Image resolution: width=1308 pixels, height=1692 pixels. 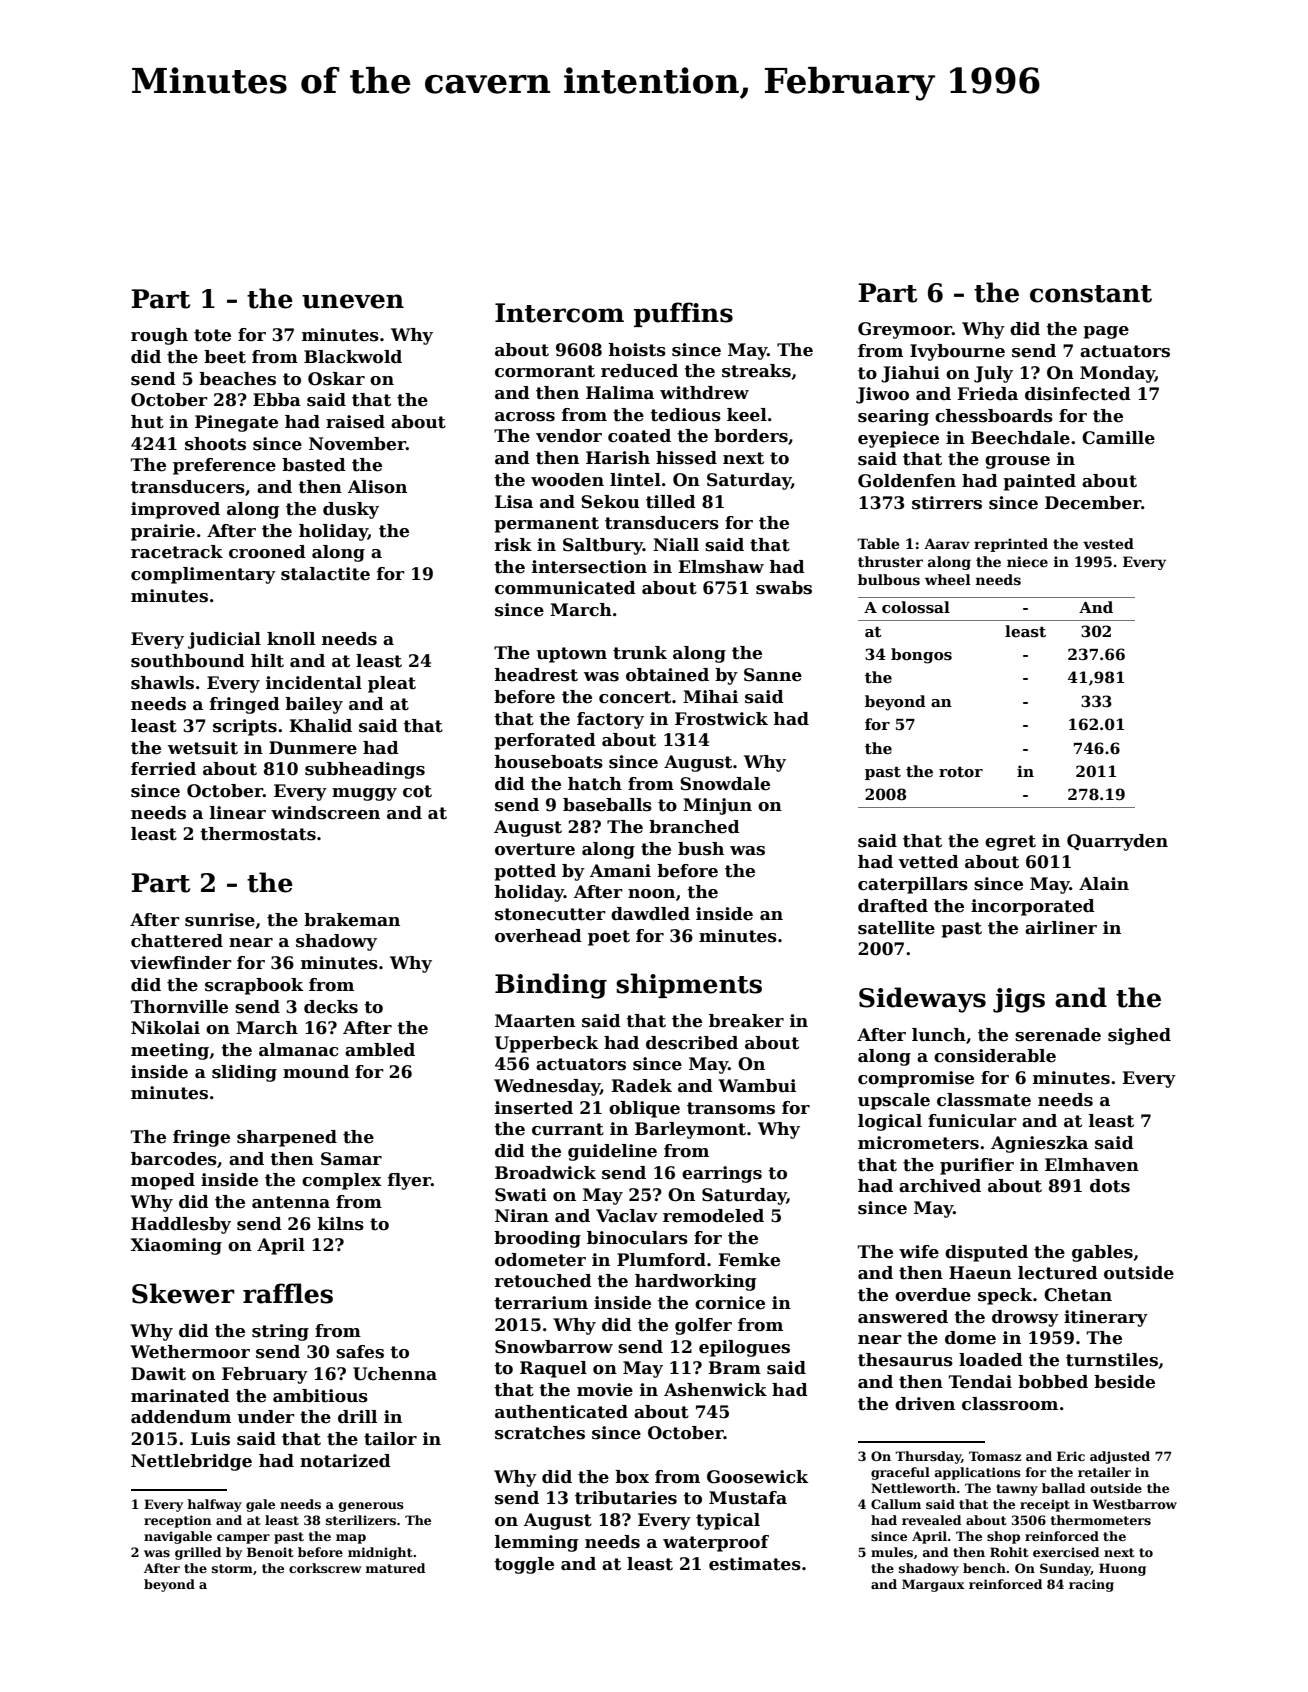 I want to click on Margaux, so click(x=933, y=1585).
